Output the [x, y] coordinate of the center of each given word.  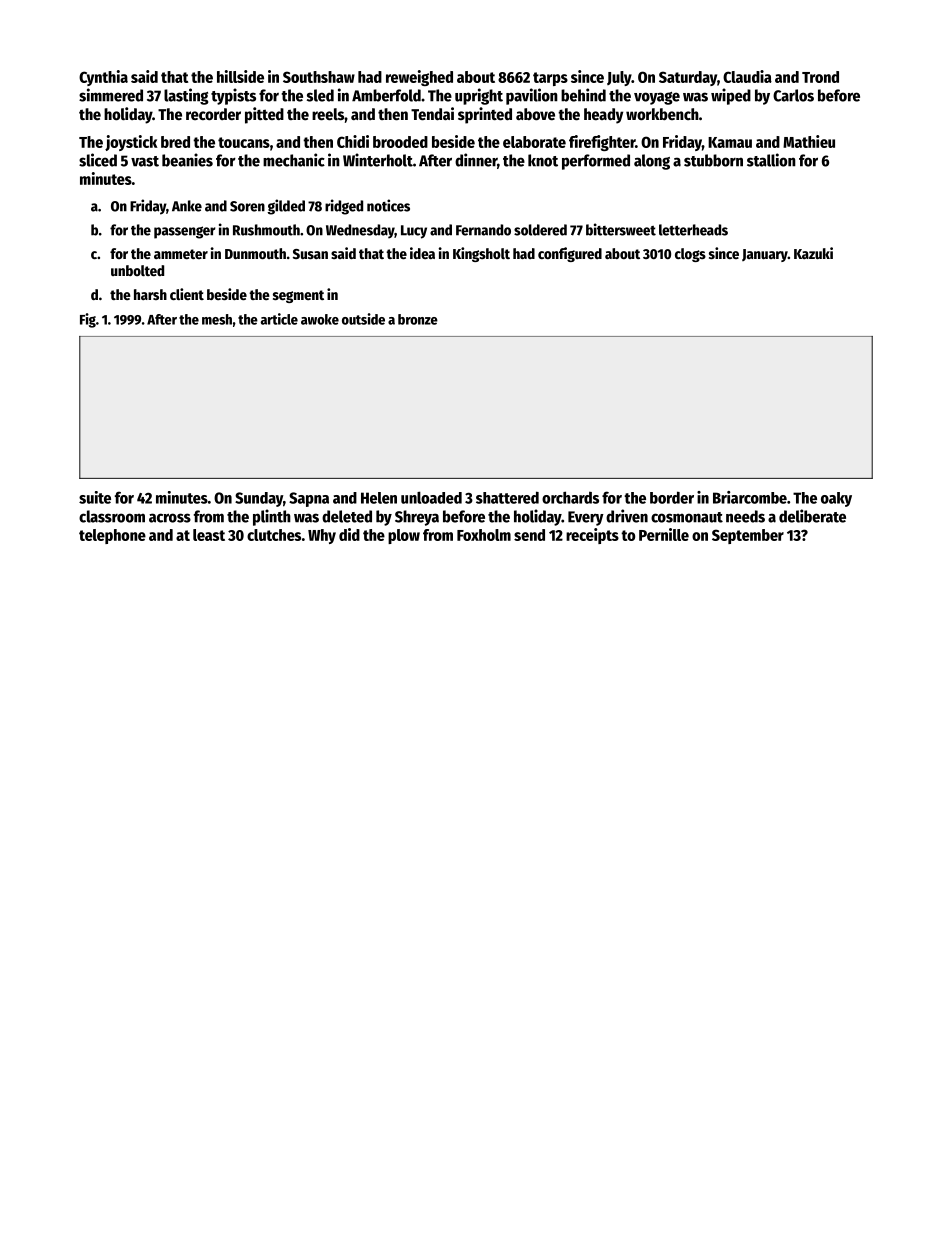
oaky [836, 499]
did [349, 534]
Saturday [688, 78]
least [209, 535]
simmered [111, 95]
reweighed [419, 78]
